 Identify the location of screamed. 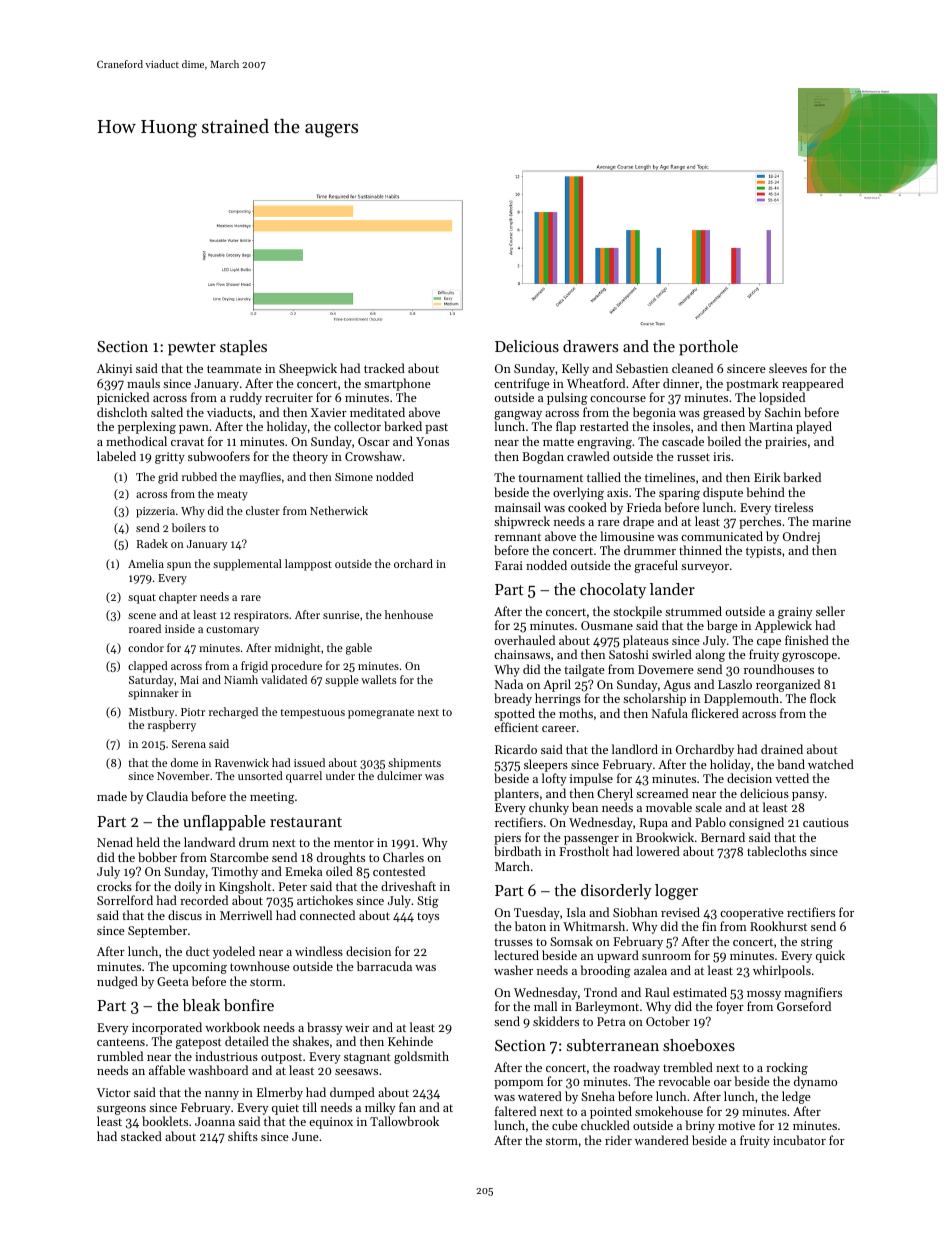
(662, 793).
